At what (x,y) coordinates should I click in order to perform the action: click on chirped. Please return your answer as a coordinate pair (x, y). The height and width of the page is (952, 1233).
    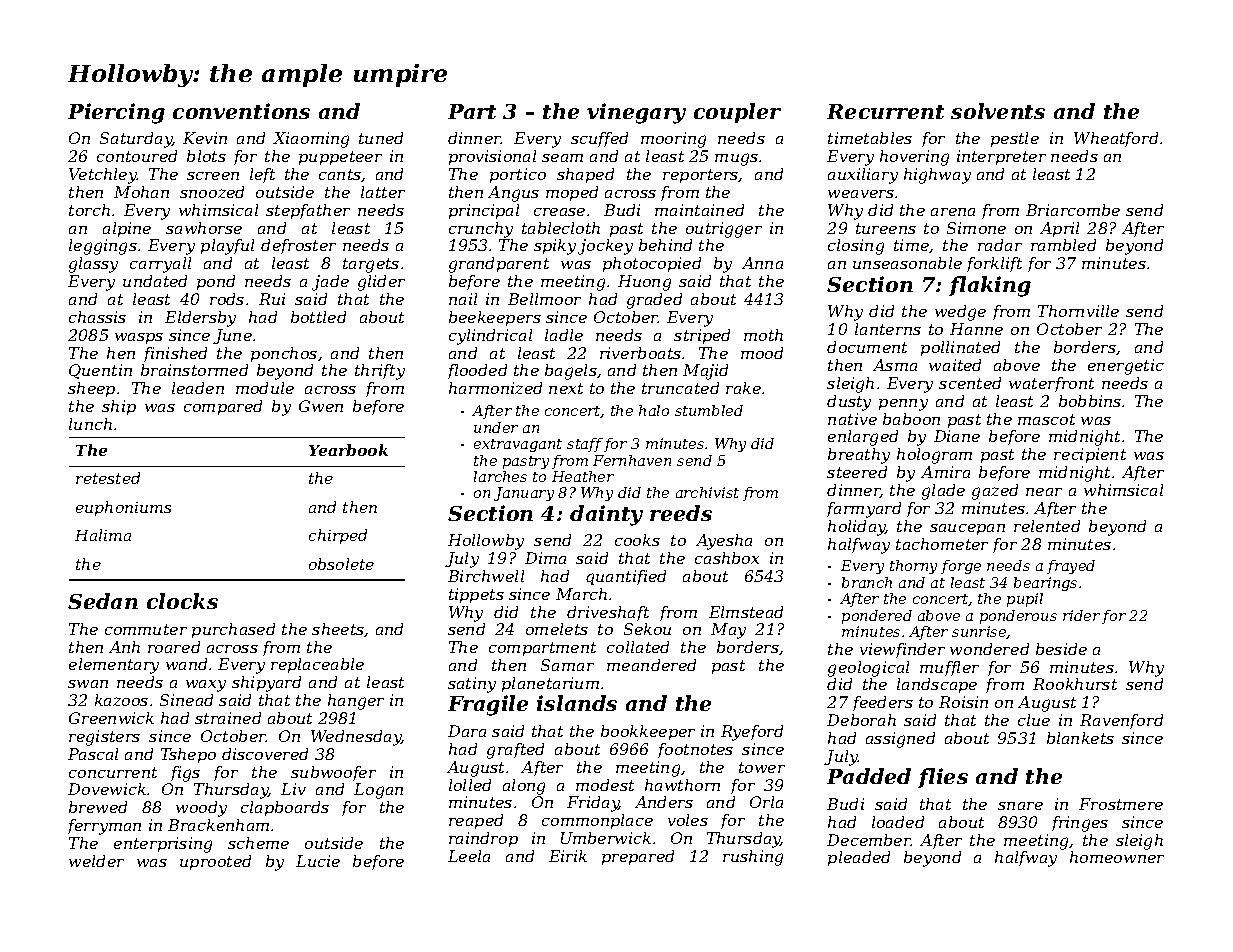
    Looking at the image, I should click on (338, 536).
